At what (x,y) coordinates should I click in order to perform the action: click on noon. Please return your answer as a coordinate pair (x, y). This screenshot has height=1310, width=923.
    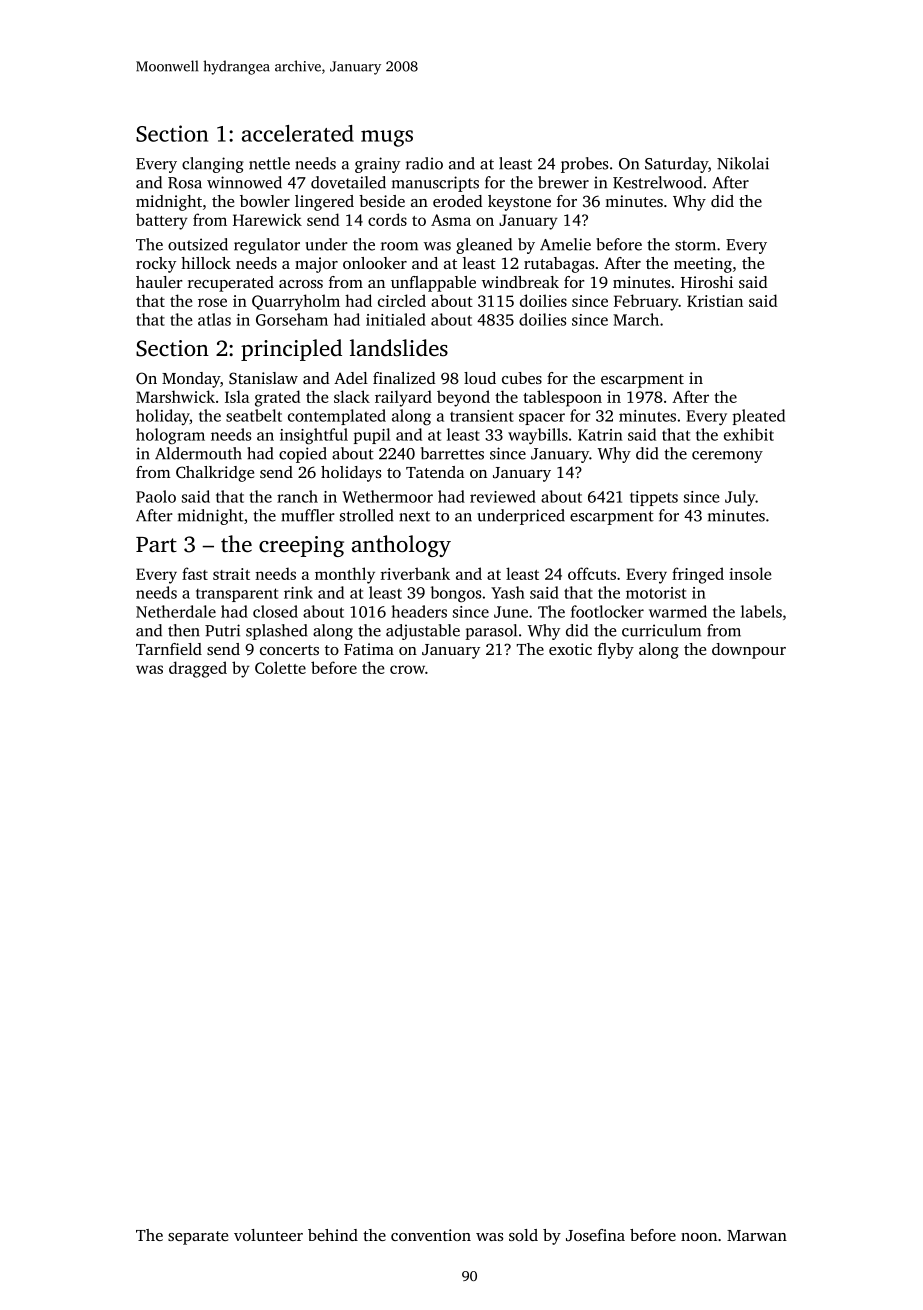
    Looking at the image, I should click on (699, 1237).
